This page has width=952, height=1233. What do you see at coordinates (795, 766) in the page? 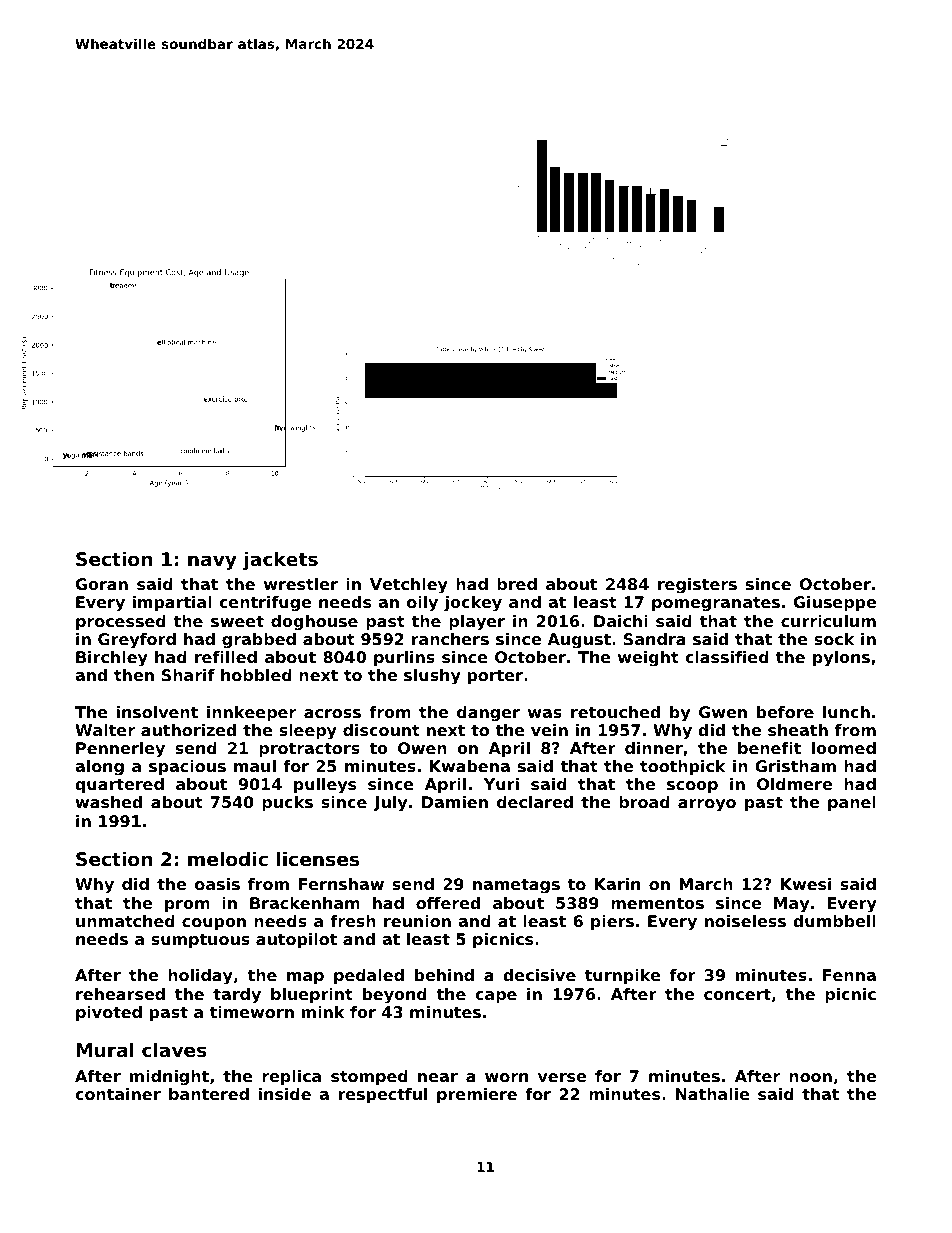
I see `Gristham` at bounding box center [795, 766].
